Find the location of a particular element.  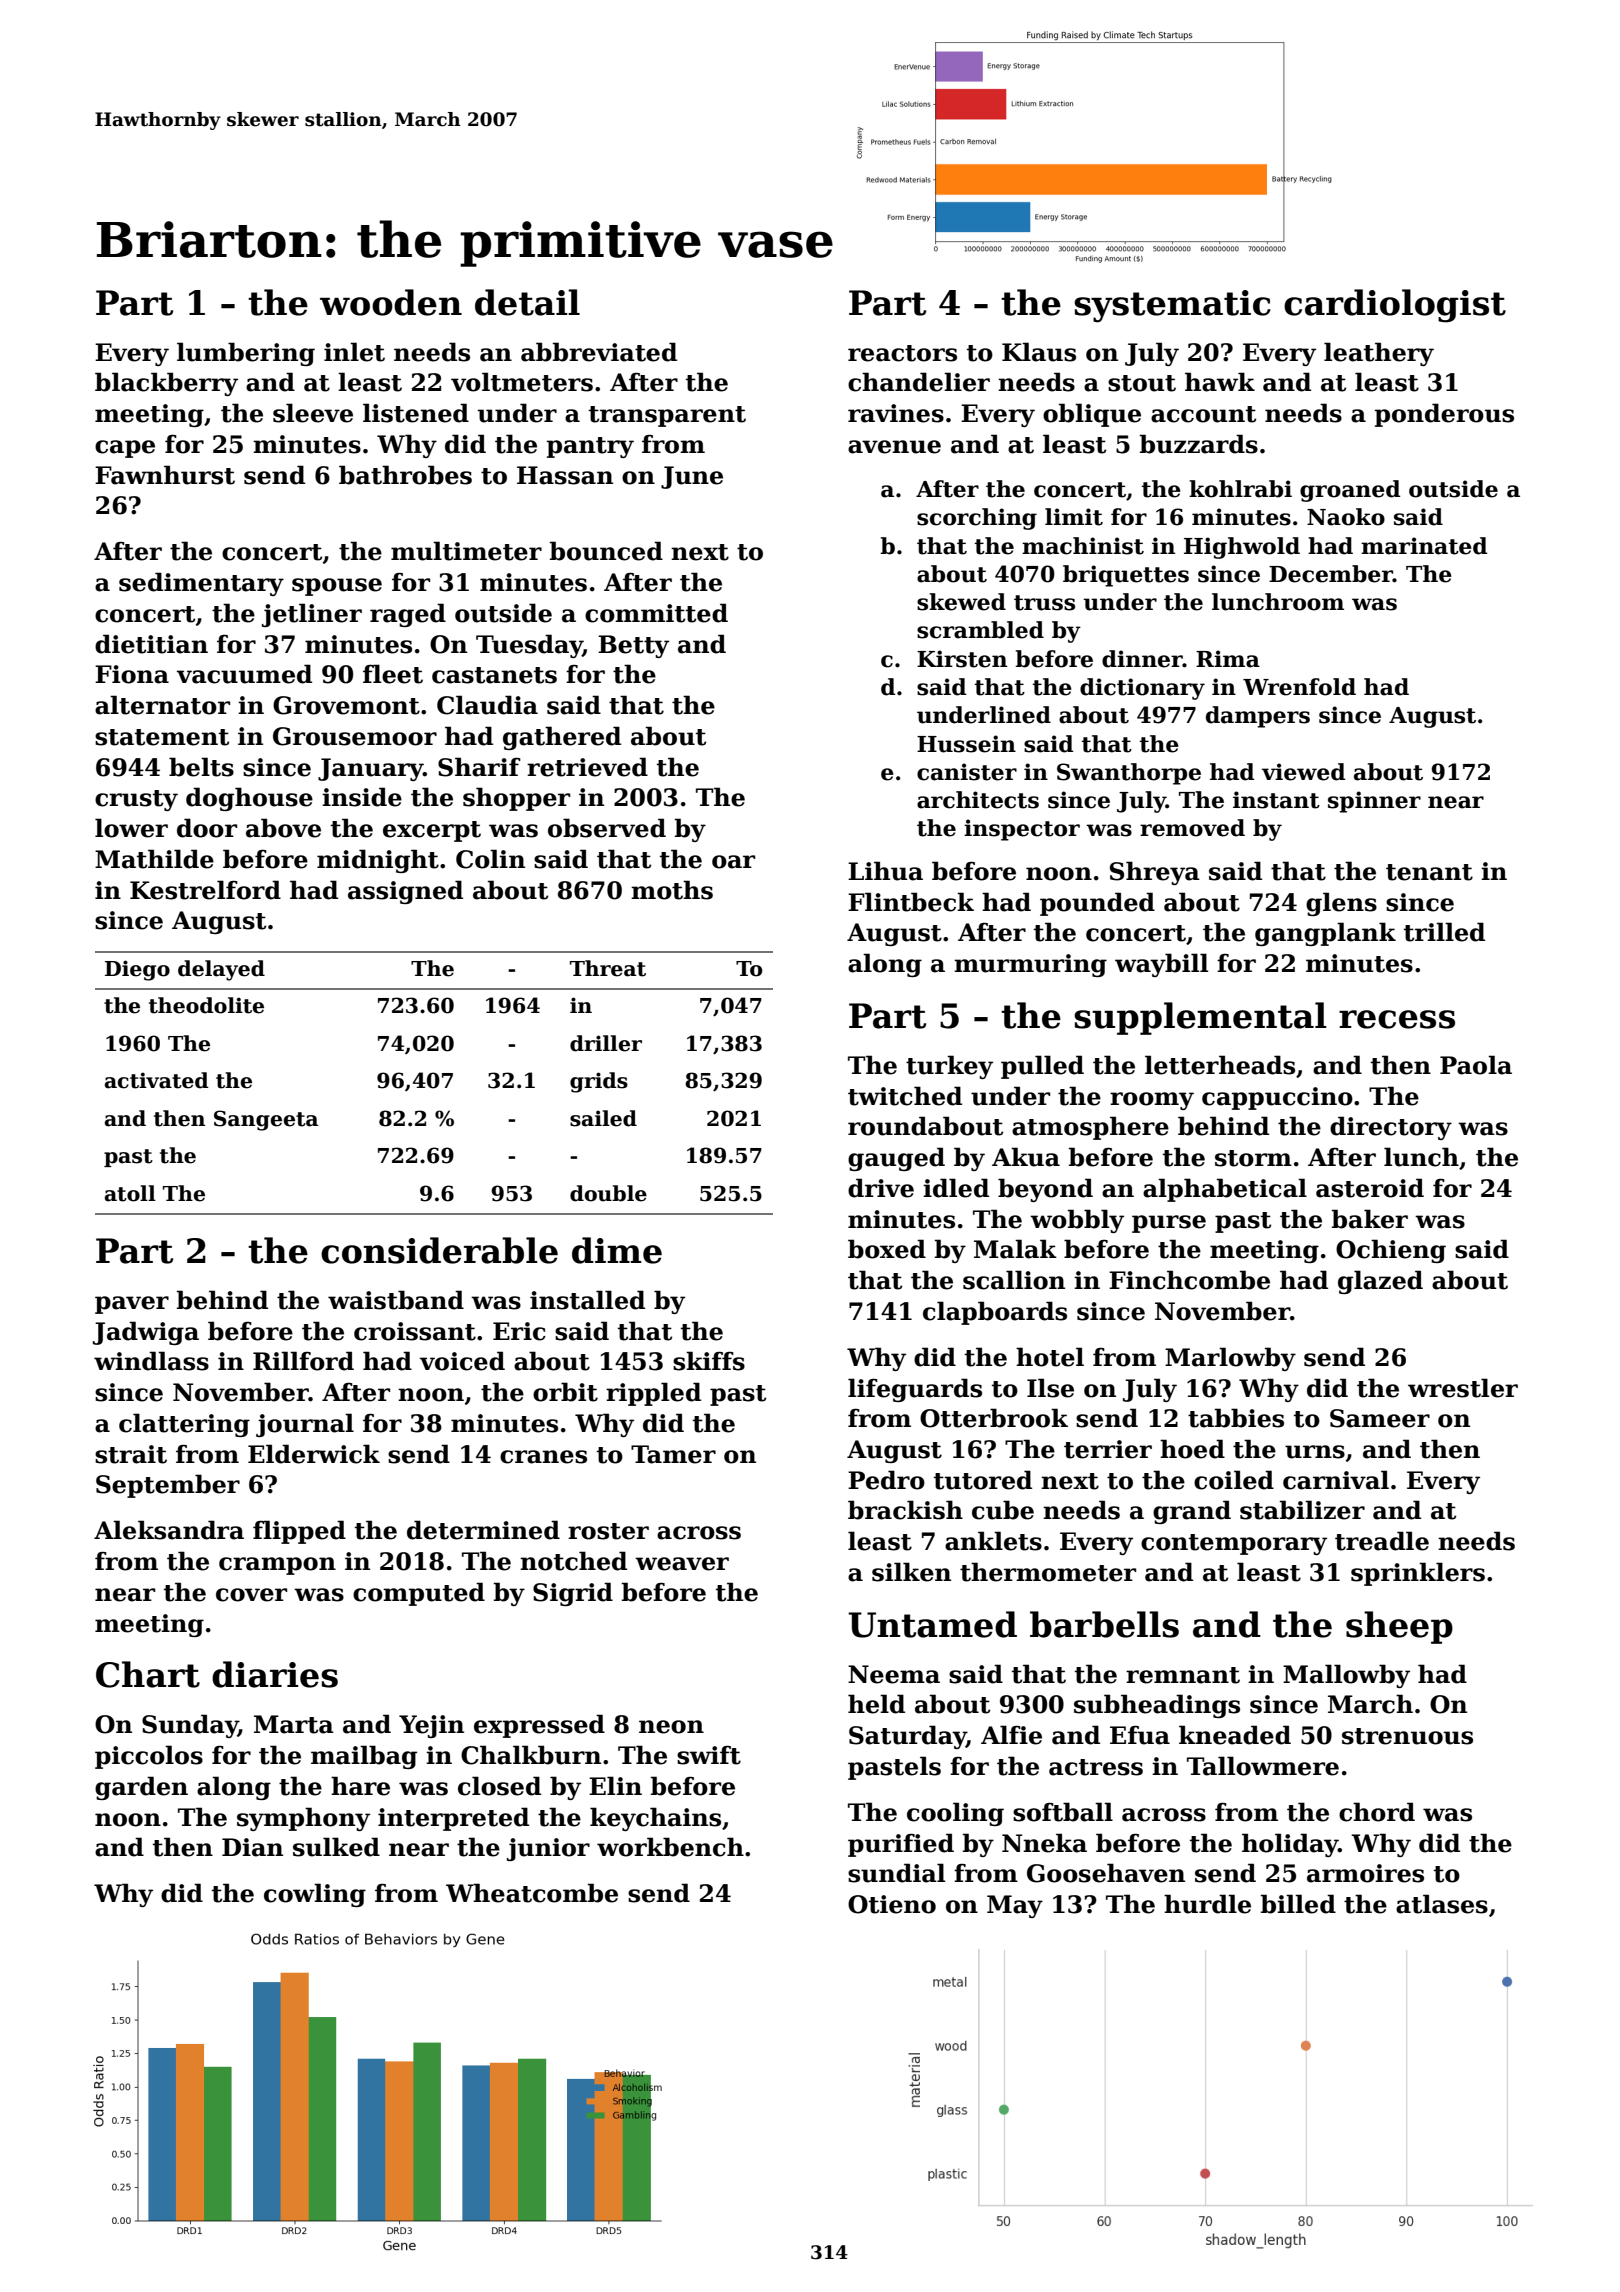

stout is located at coordinates (1142, 383).
